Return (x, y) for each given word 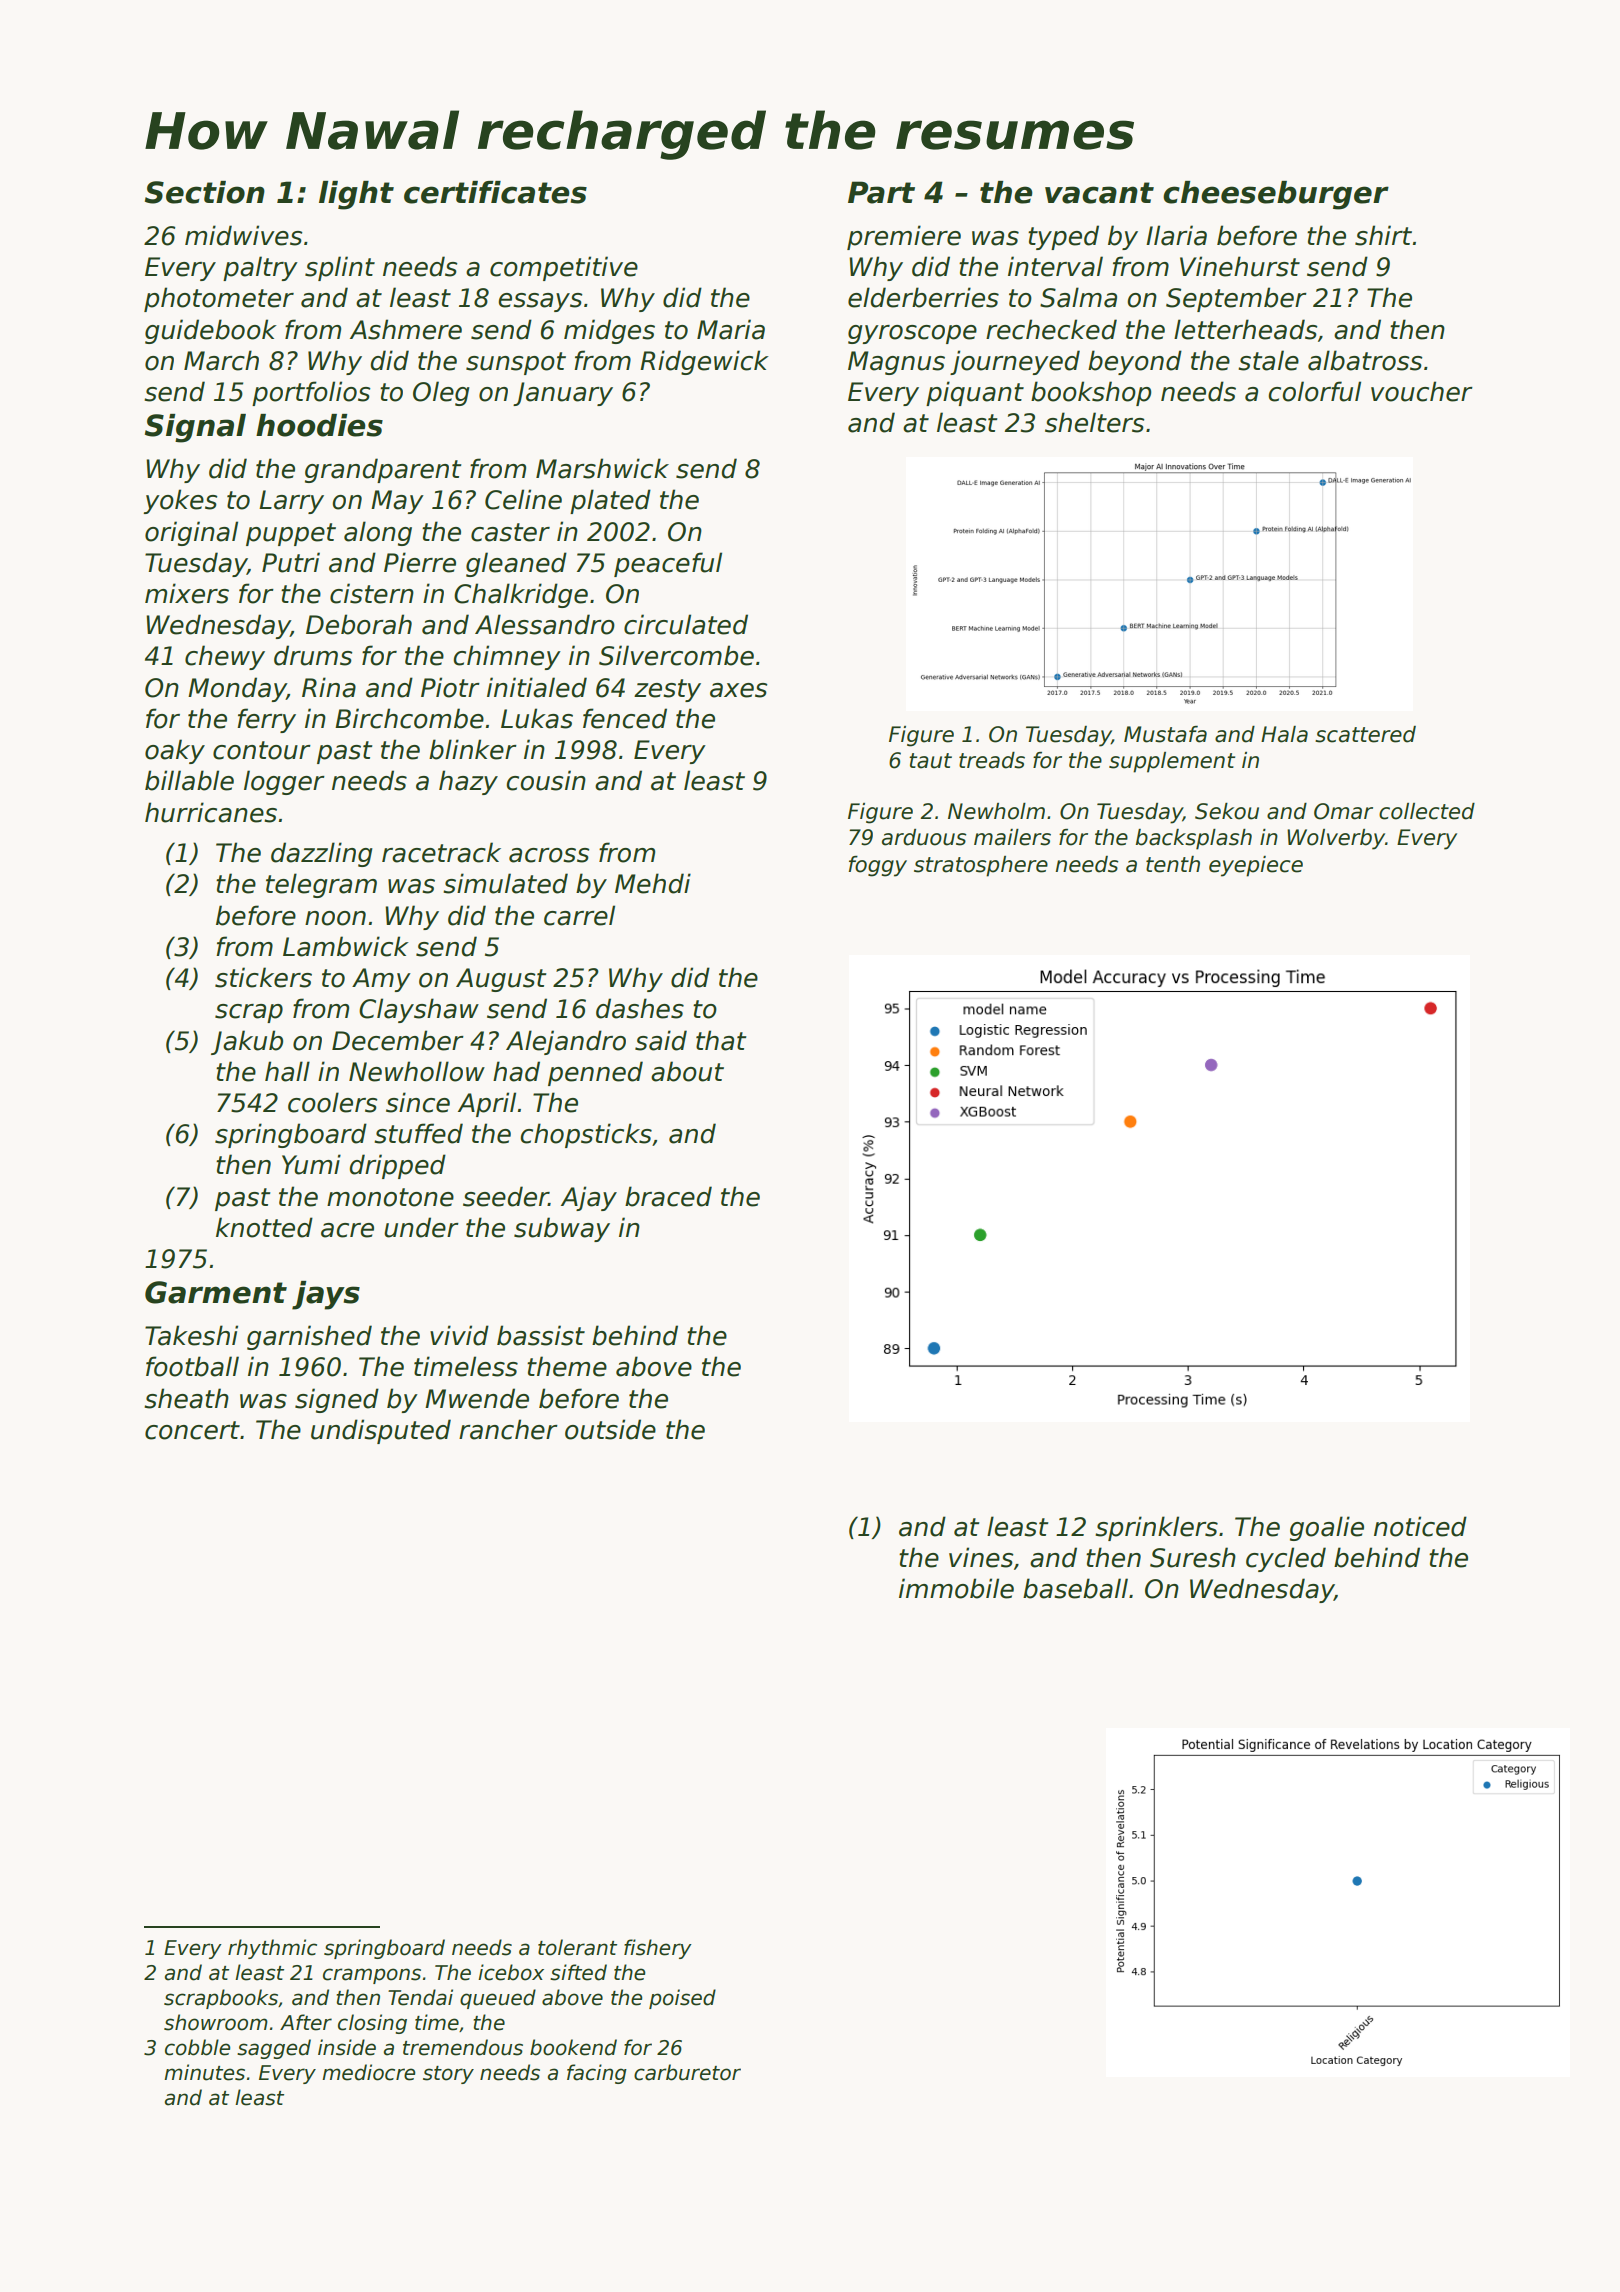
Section (205, 192)
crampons (372, 1976)
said (661, 1040)
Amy (381, 980)
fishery (658, 1949)
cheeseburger (1276, 195)
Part (881, 192)
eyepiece (1256, 866)
